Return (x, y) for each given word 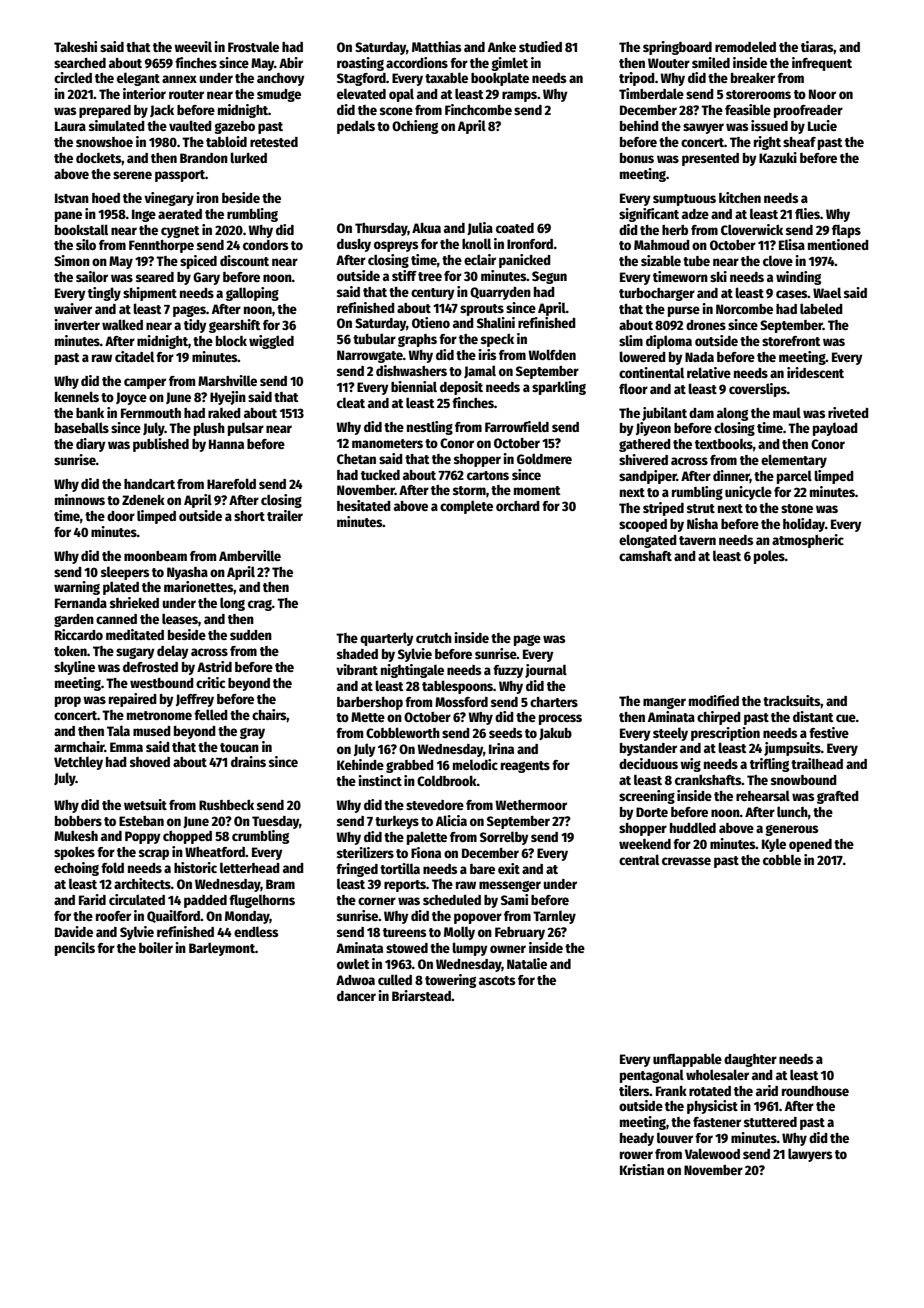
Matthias (436, 46)
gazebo (234, 127)
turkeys (397, 822)
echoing (76, 869)
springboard (677, 48)
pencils (75, 949)
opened (810, 845)
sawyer (703, 128)
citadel (134, 356)
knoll (476, 243)
